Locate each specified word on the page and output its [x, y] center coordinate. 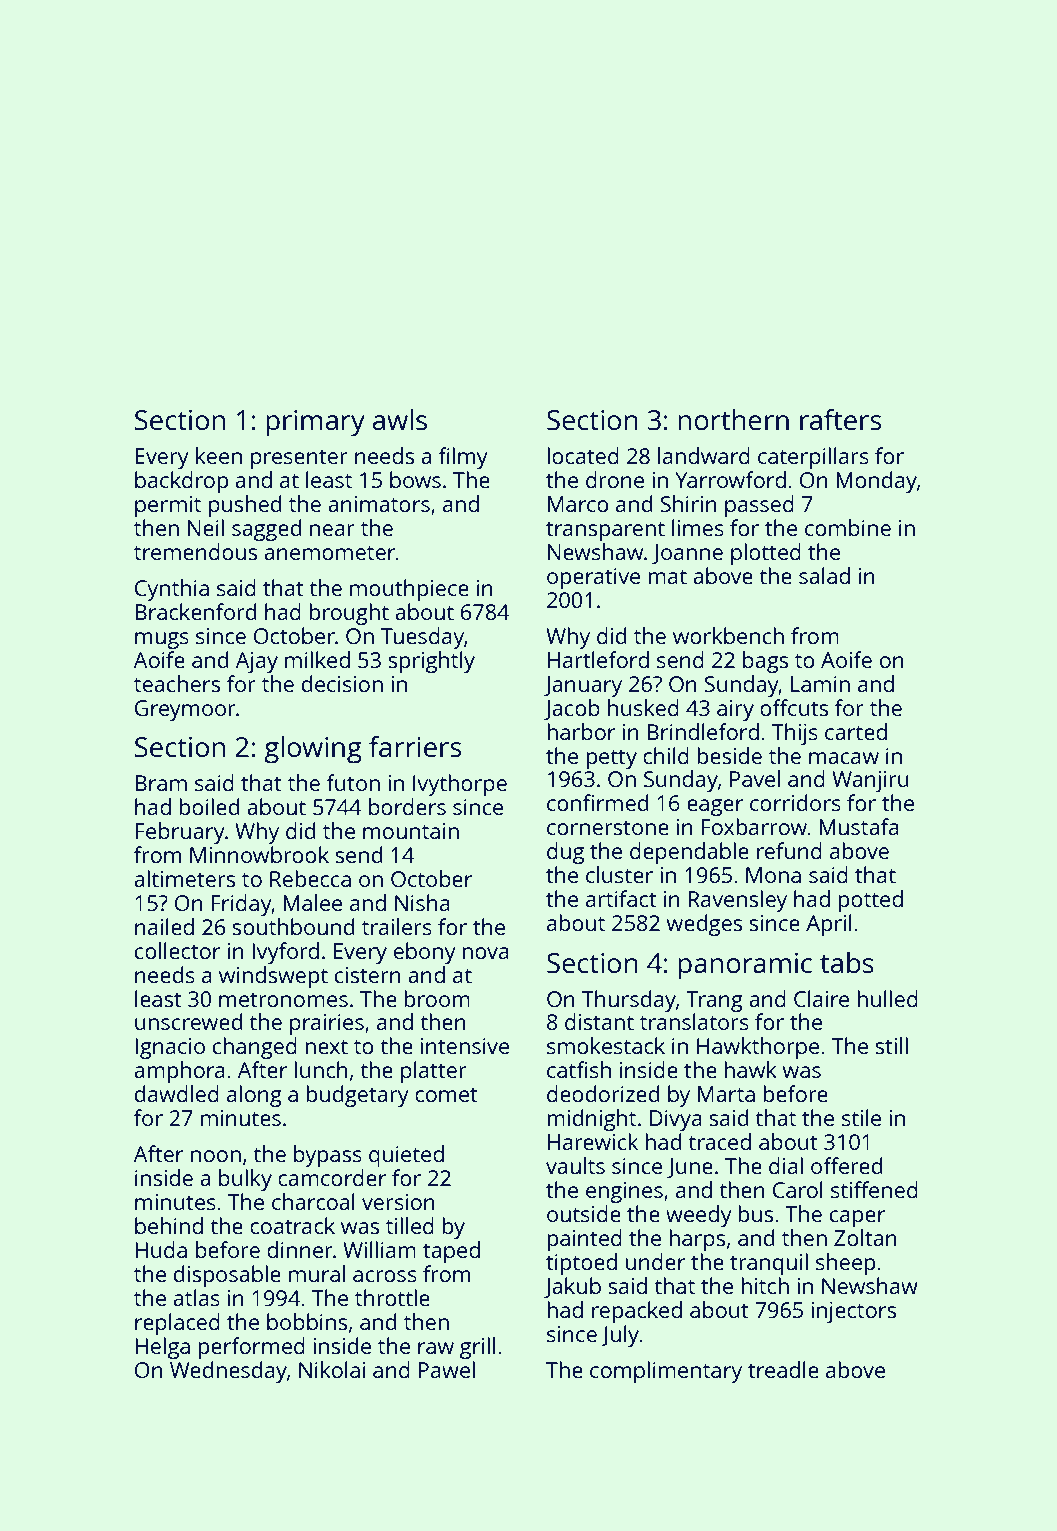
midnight [592, 1120]
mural [317, 1273]
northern [733, 419]
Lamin [820, 684]
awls [400, 419]
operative [593, 578]
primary [315, 423]
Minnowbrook [259, 854]
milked [317, 659]
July [620, 1336]
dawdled [177, 1093]
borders [407, 806]
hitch [765, 1285]
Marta [726, 1094]
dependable [689, 853]
